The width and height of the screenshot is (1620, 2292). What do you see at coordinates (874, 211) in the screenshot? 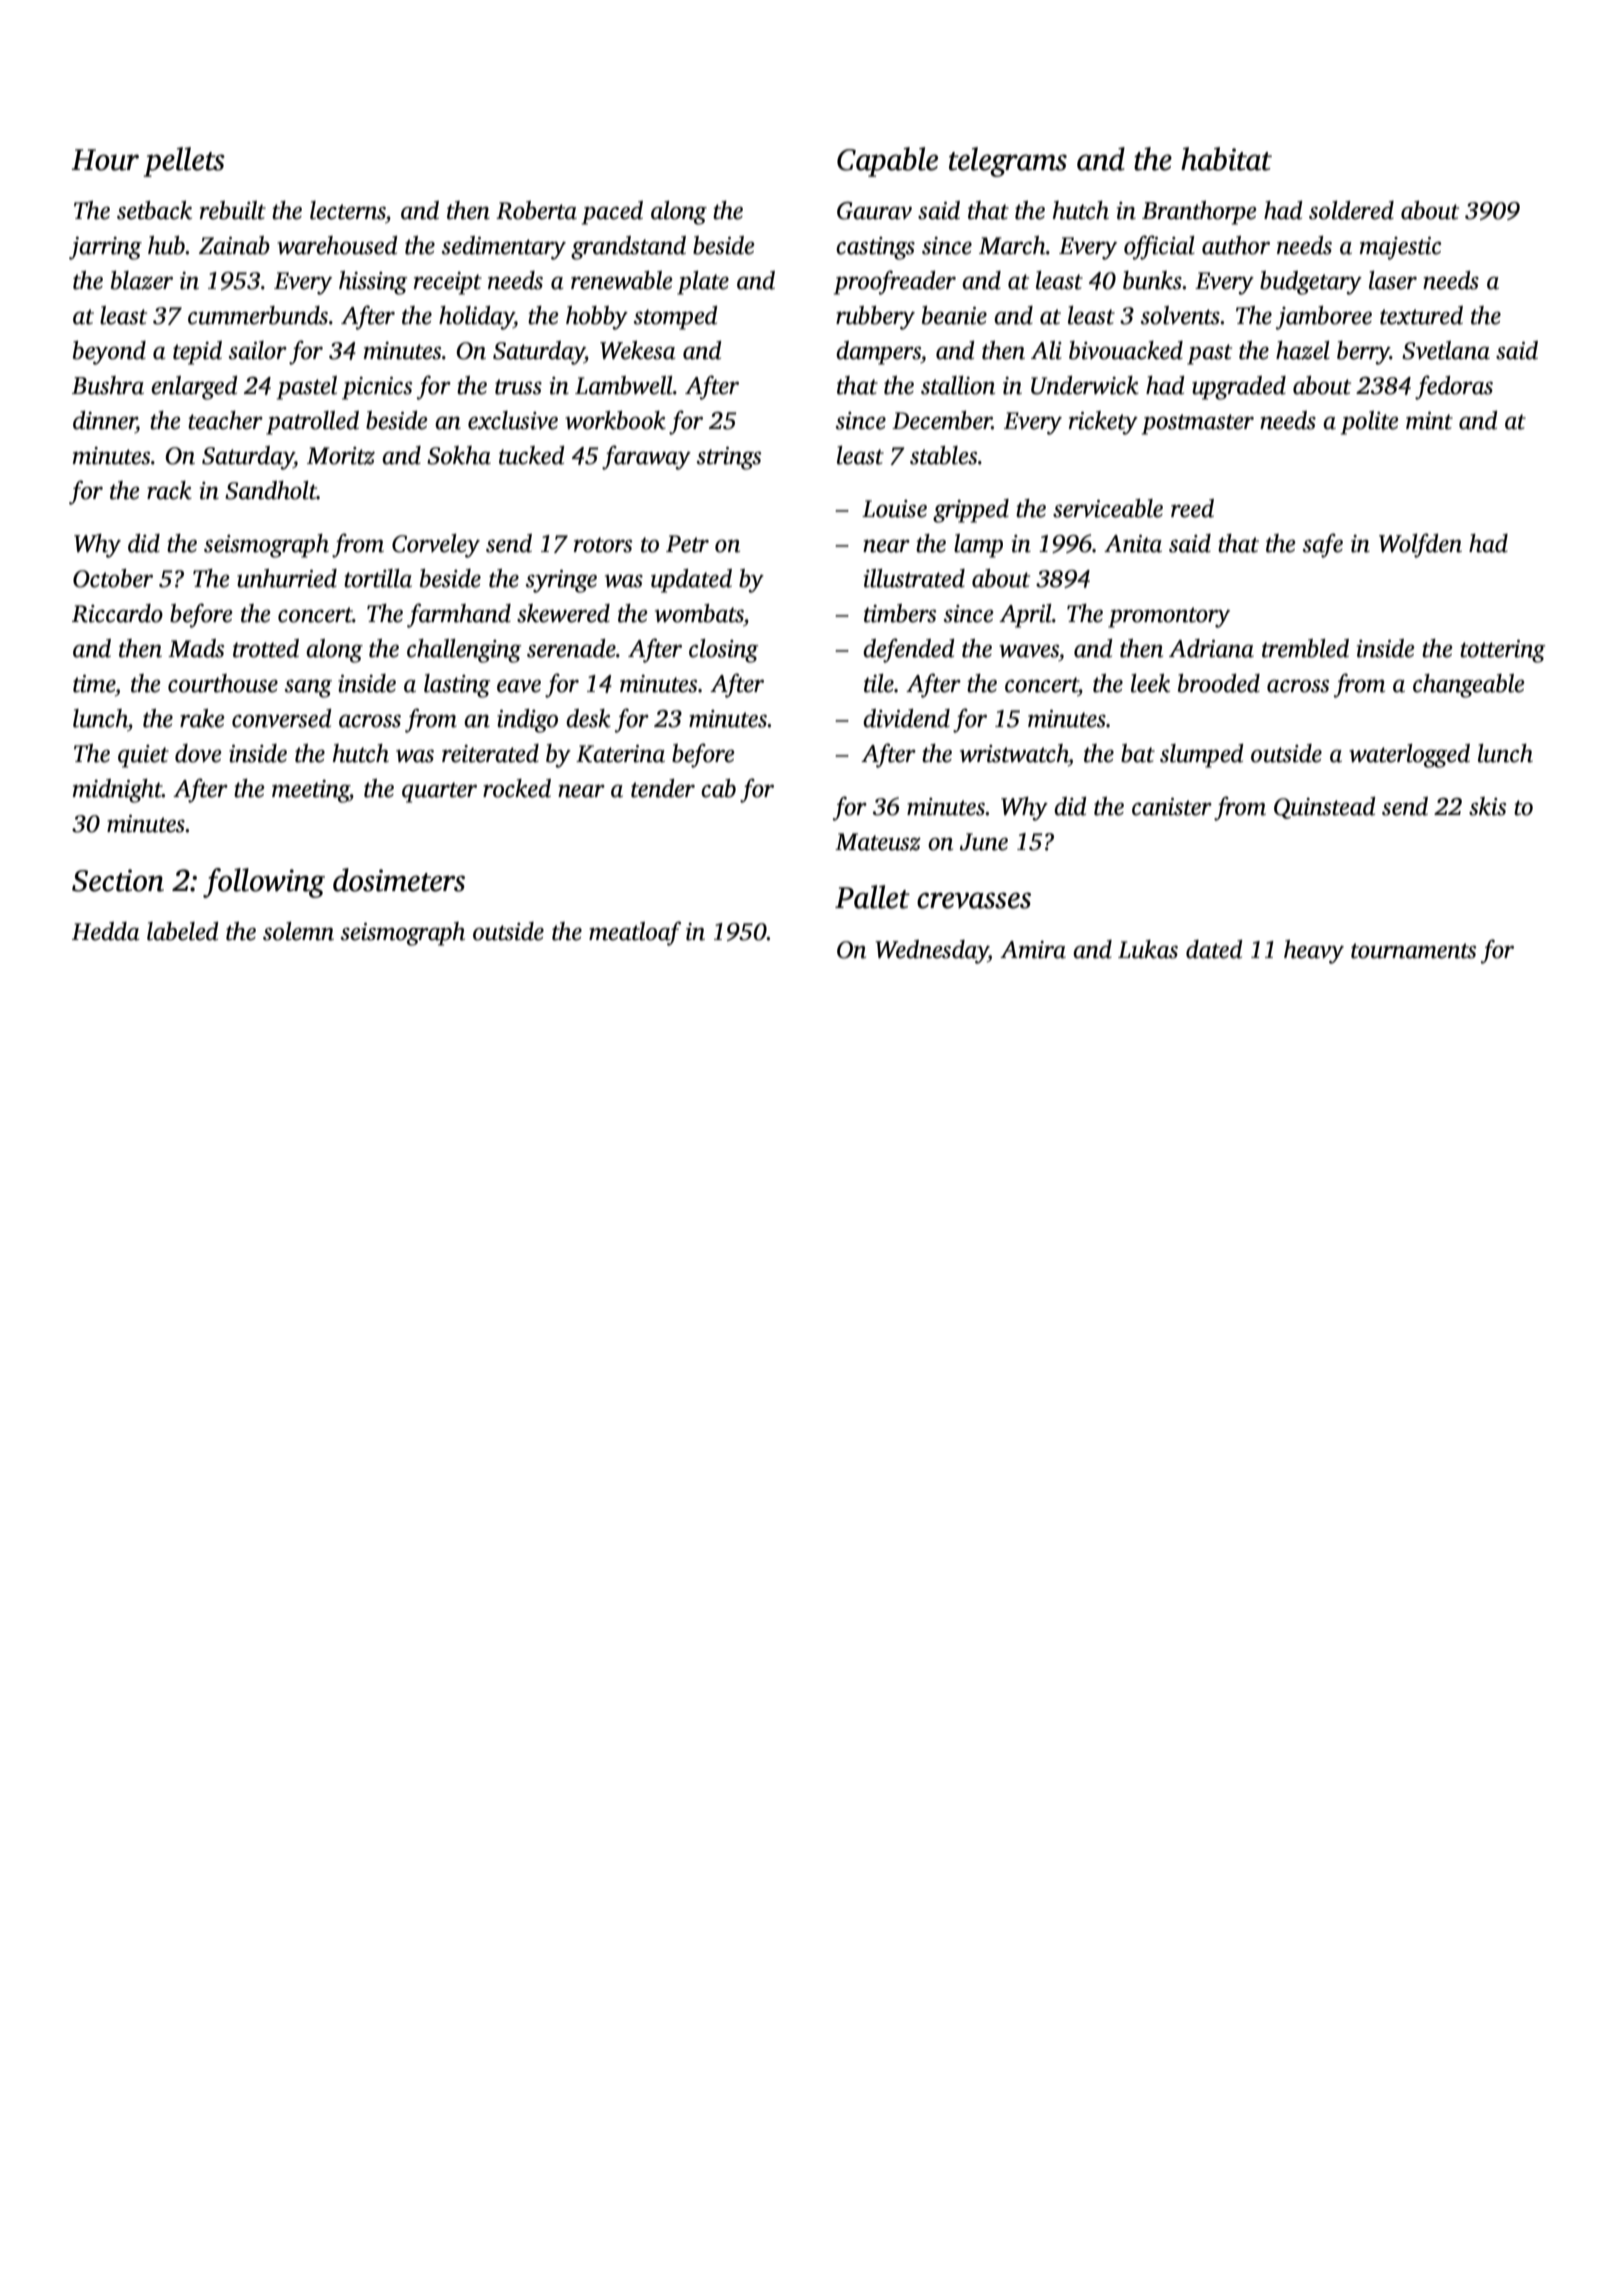
I see `Gaurav` at bounding box center [874, 211].
